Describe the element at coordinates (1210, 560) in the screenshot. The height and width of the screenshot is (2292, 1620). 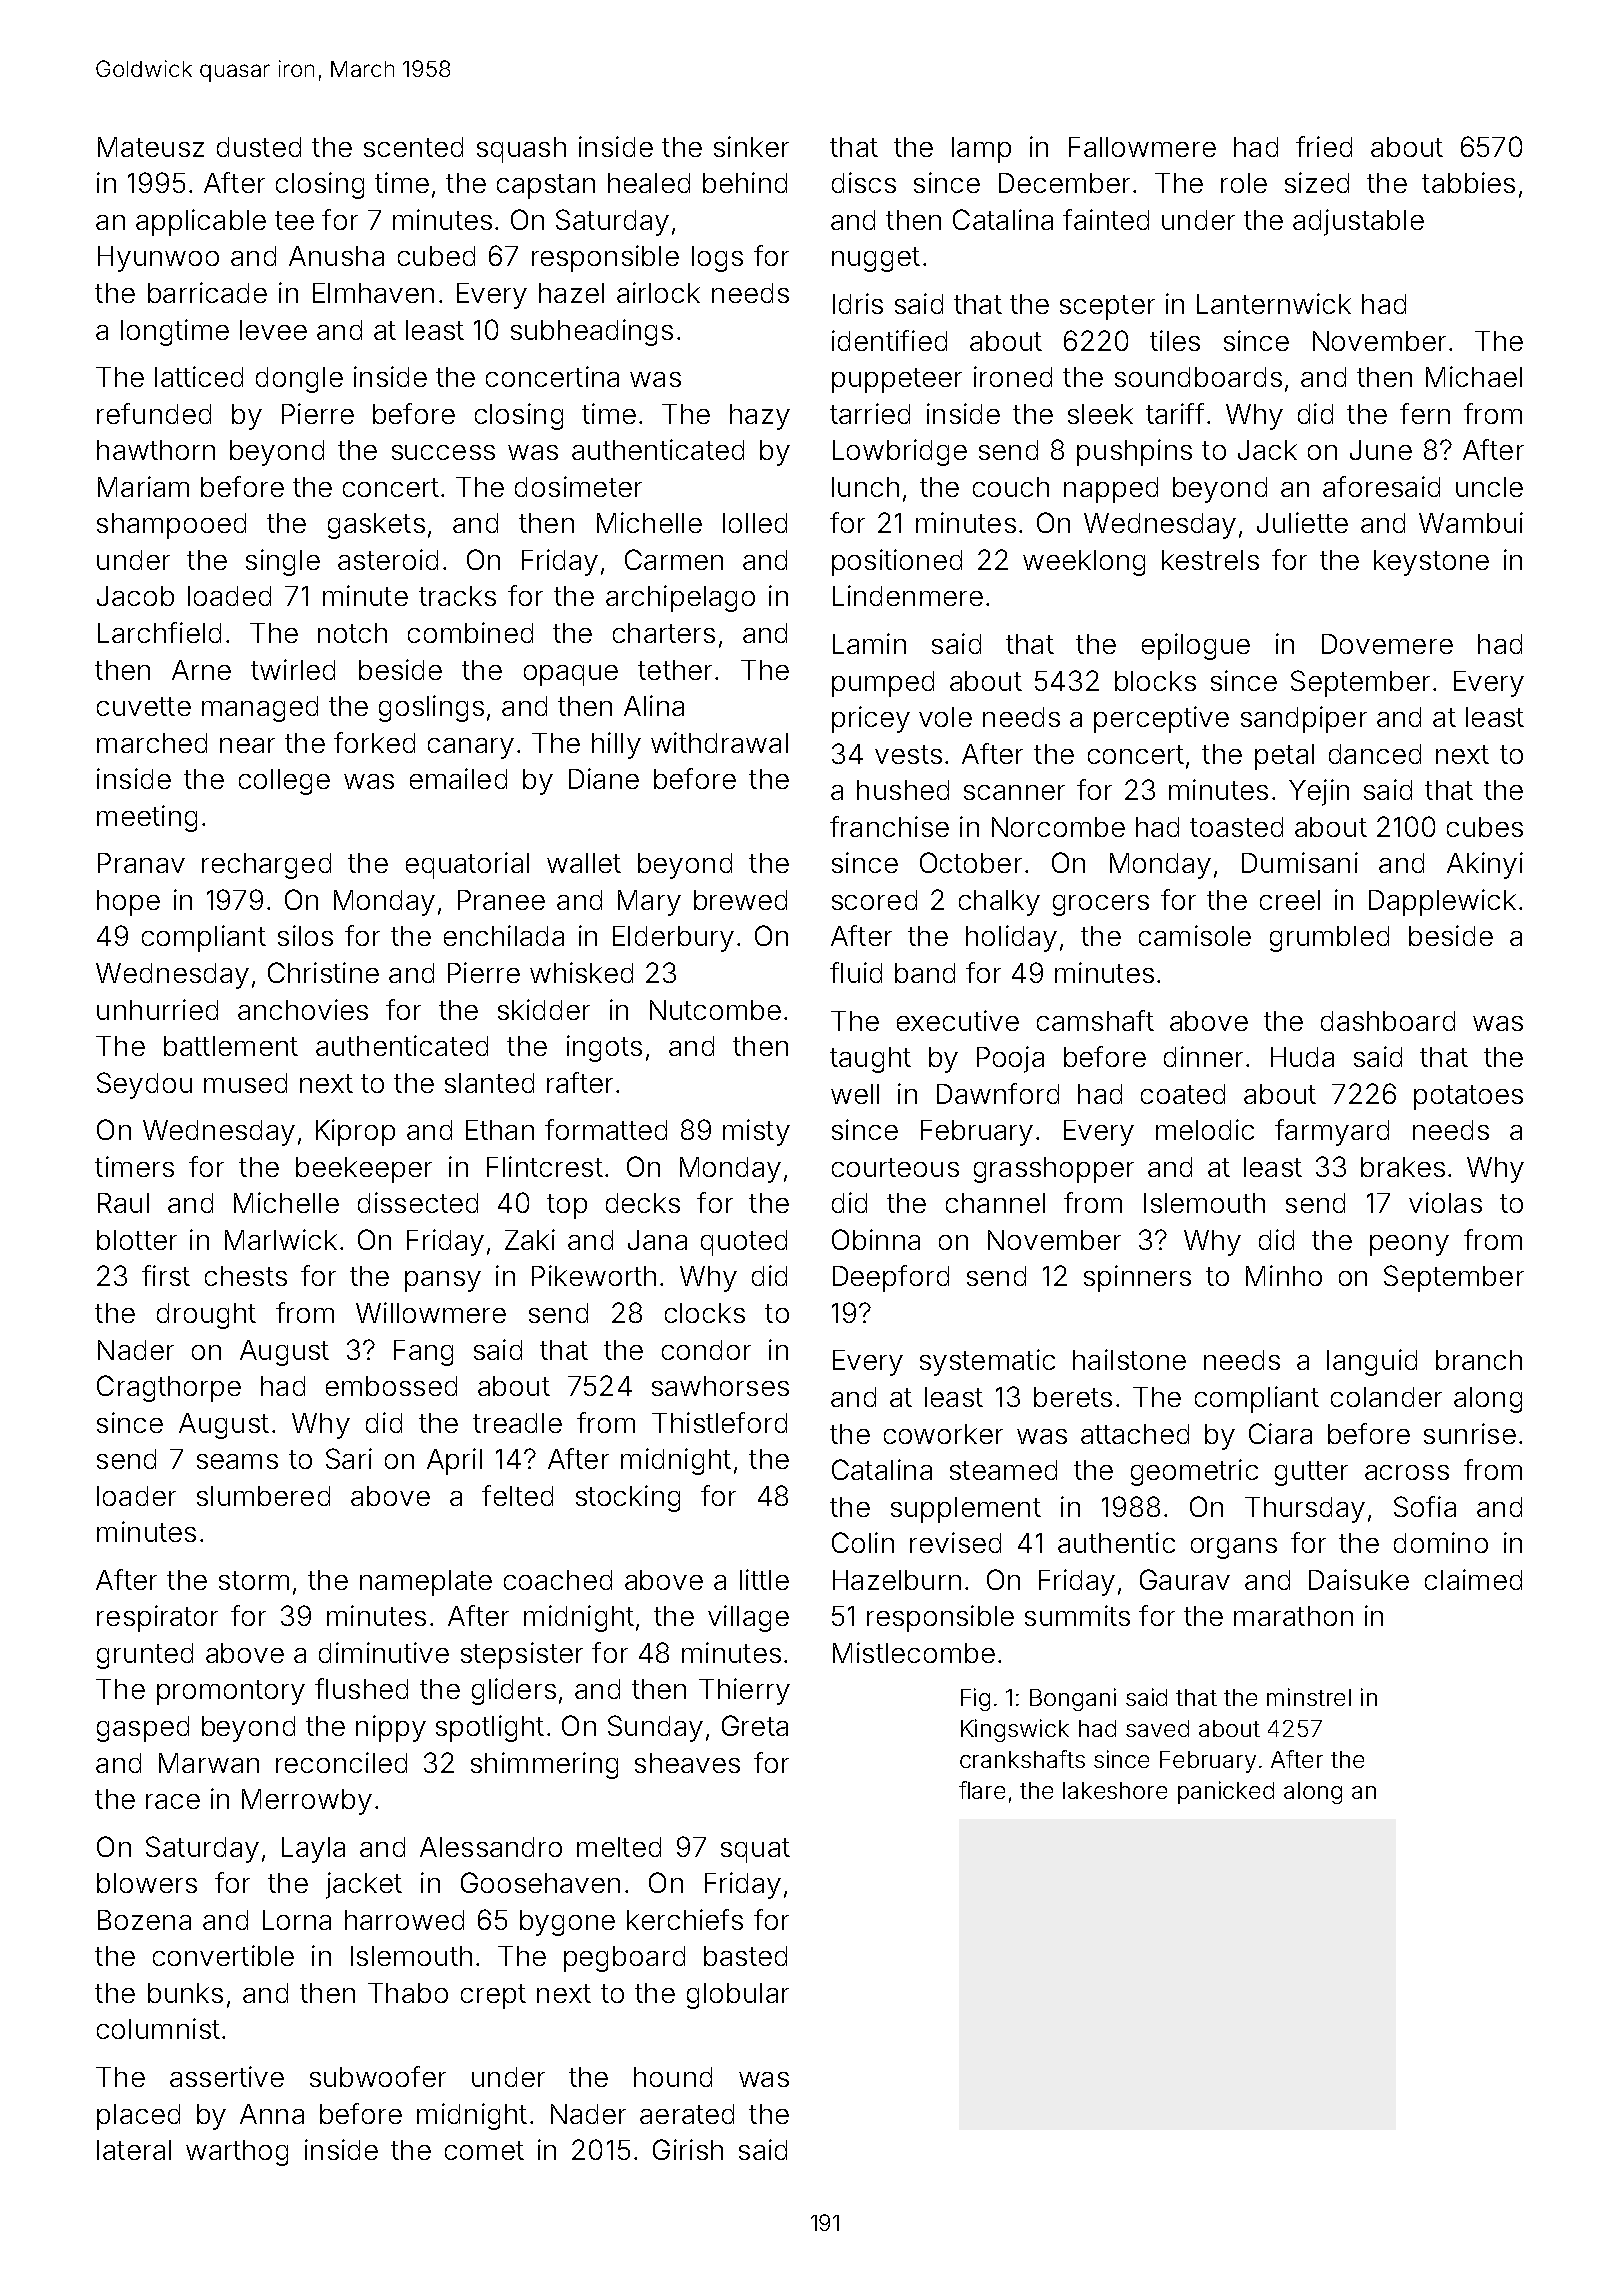
I see `kestrels` at that location.
